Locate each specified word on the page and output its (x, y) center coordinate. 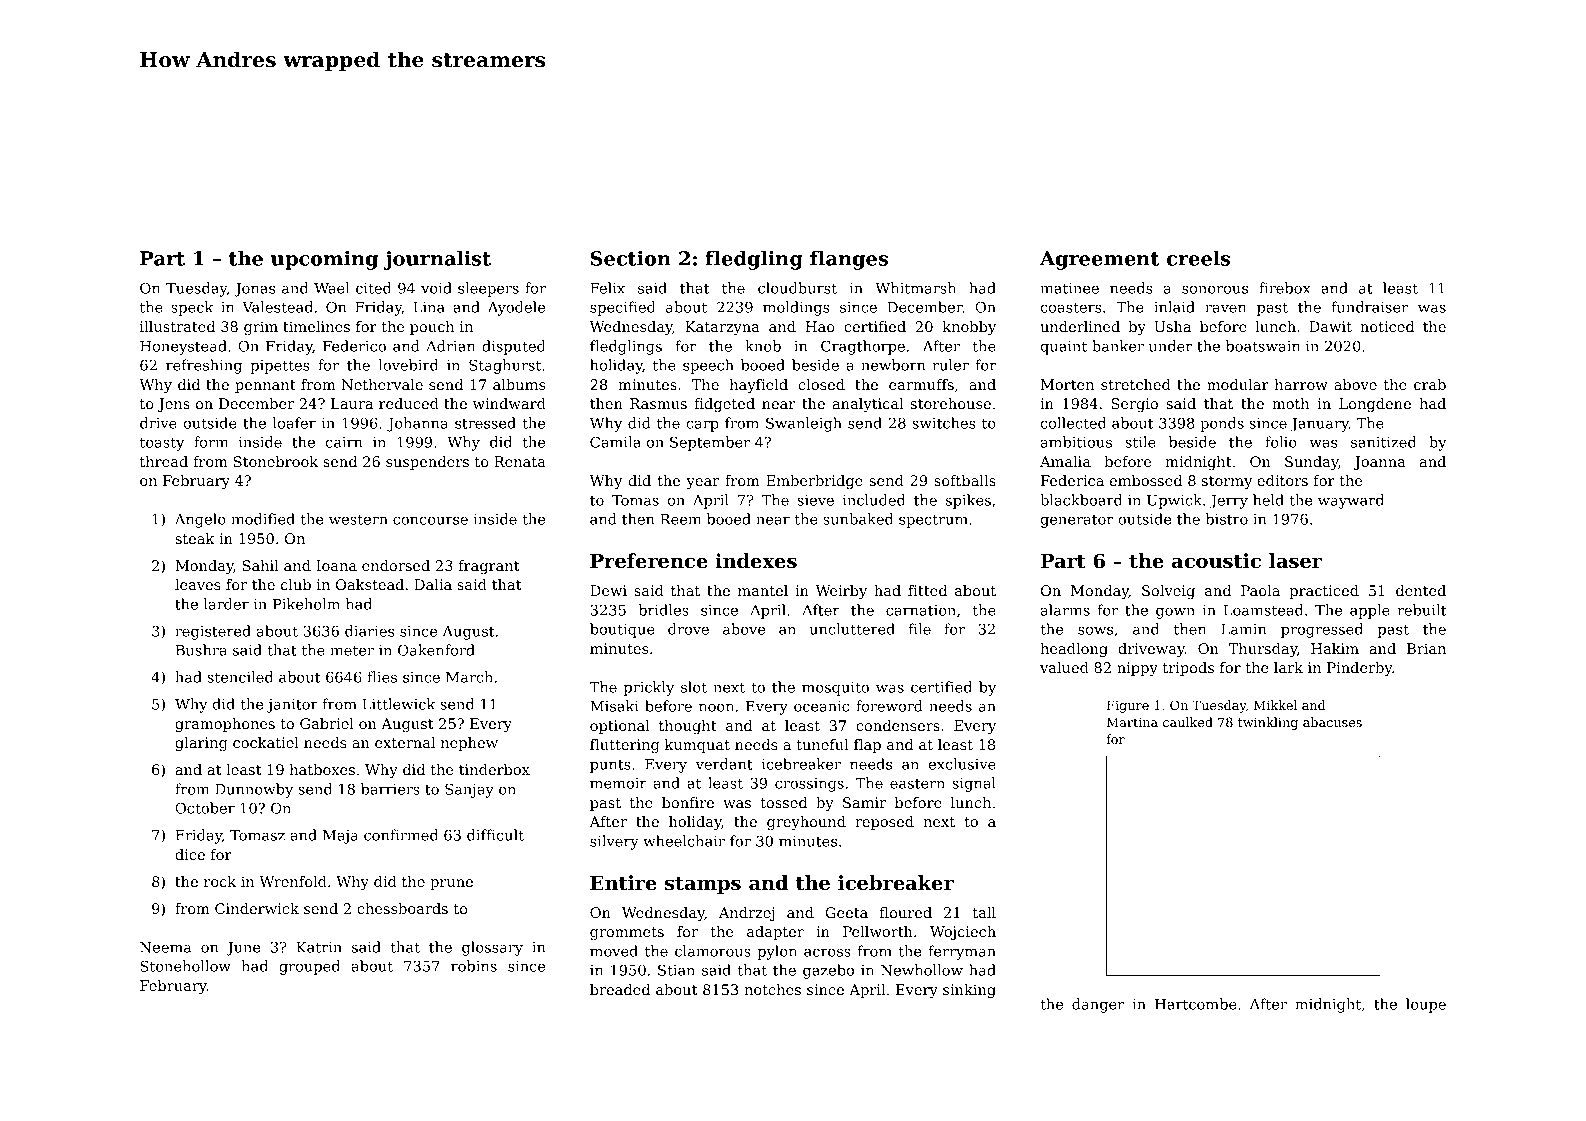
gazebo (828, 971)
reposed (884, 823)
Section (631, 258)
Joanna (1380, 463)
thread (164, 461)
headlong (1074, 650)
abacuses (1332, 722)
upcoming (324, 260)
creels (1198, 258)
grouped (309, 967)
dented (1421, 590)
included (874, 500)
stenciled (240, 677)
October (205, 808)
